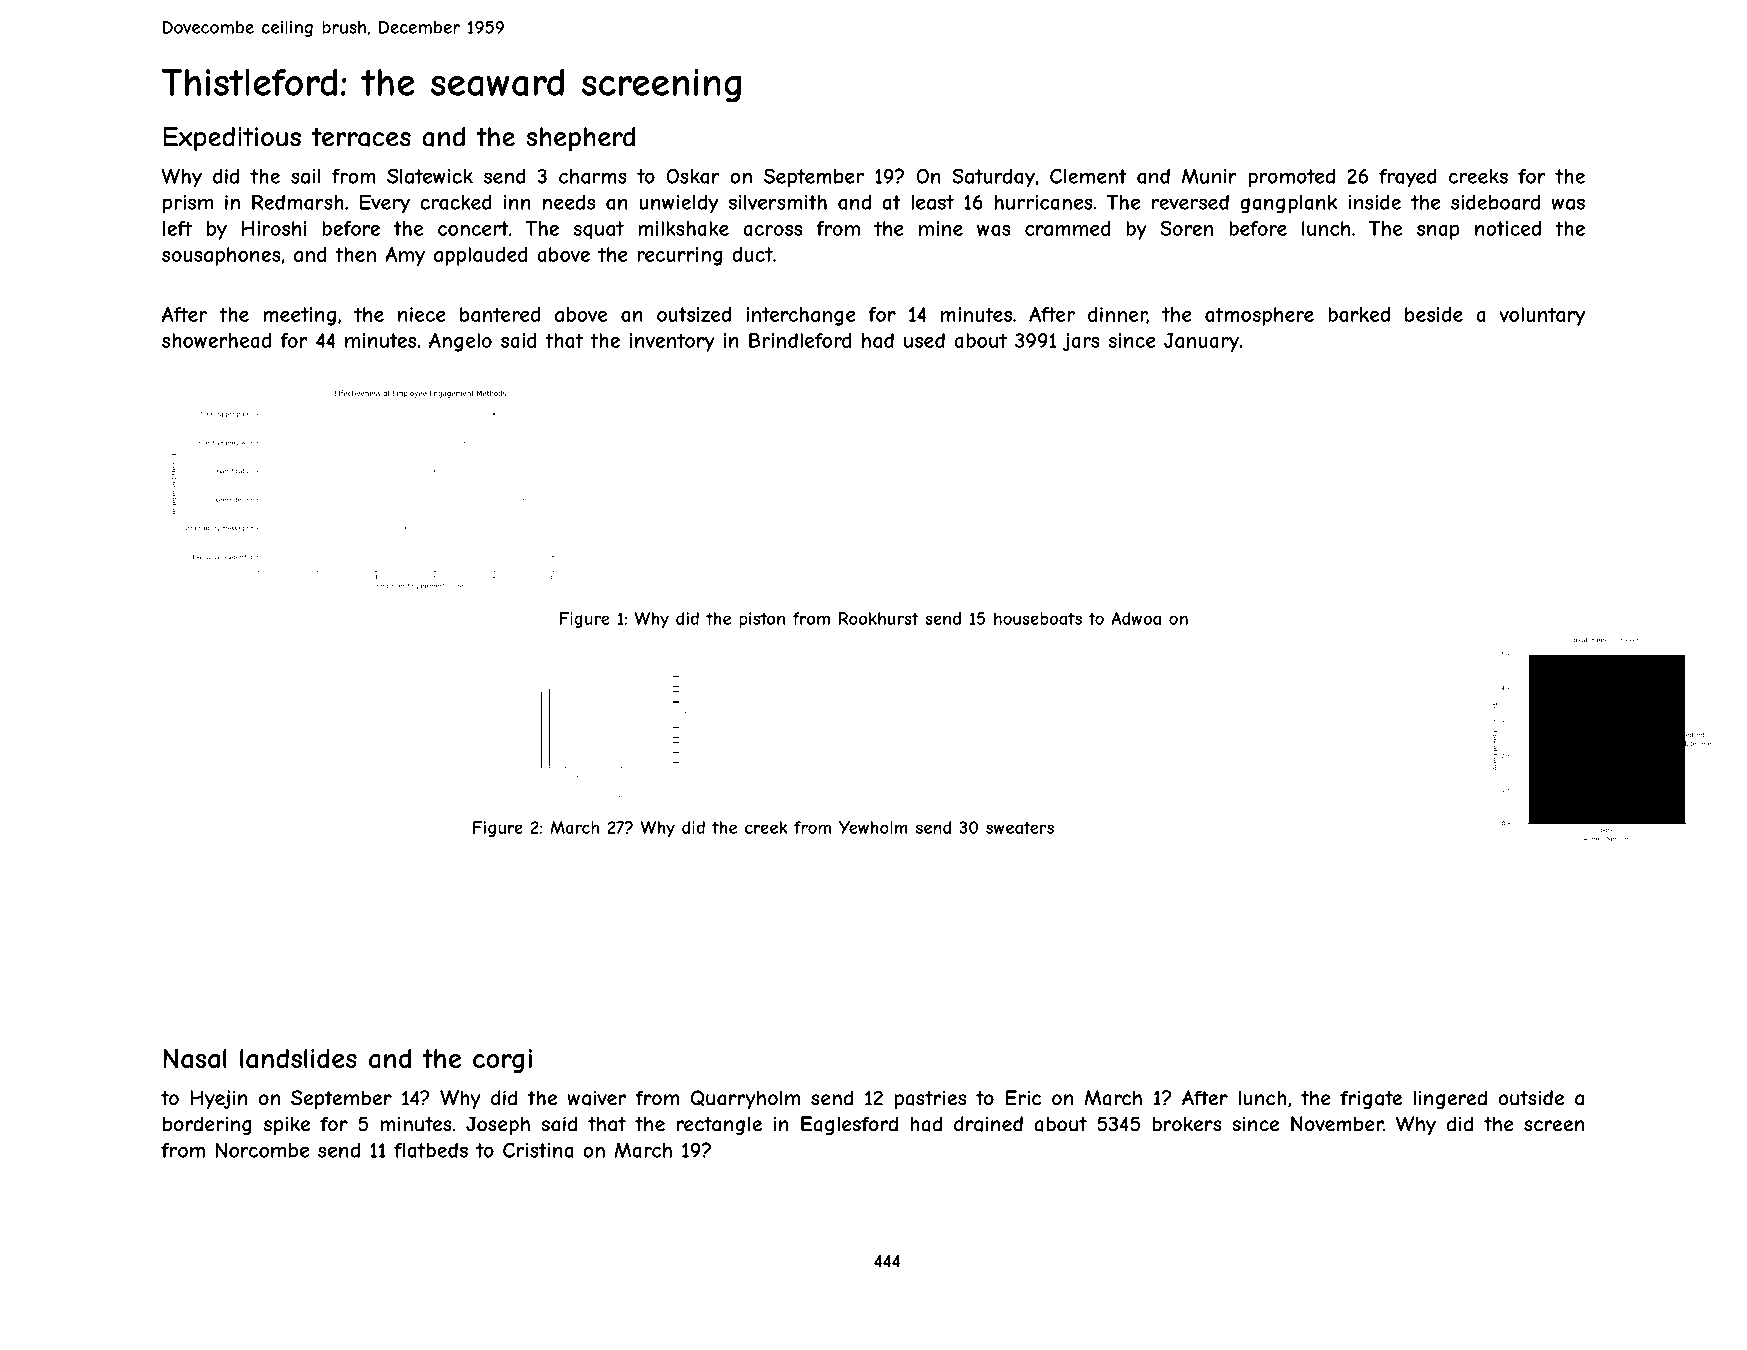 The height and width of the screenshot is (1350, 1747). I want to click on piston, so click(762, 620).
